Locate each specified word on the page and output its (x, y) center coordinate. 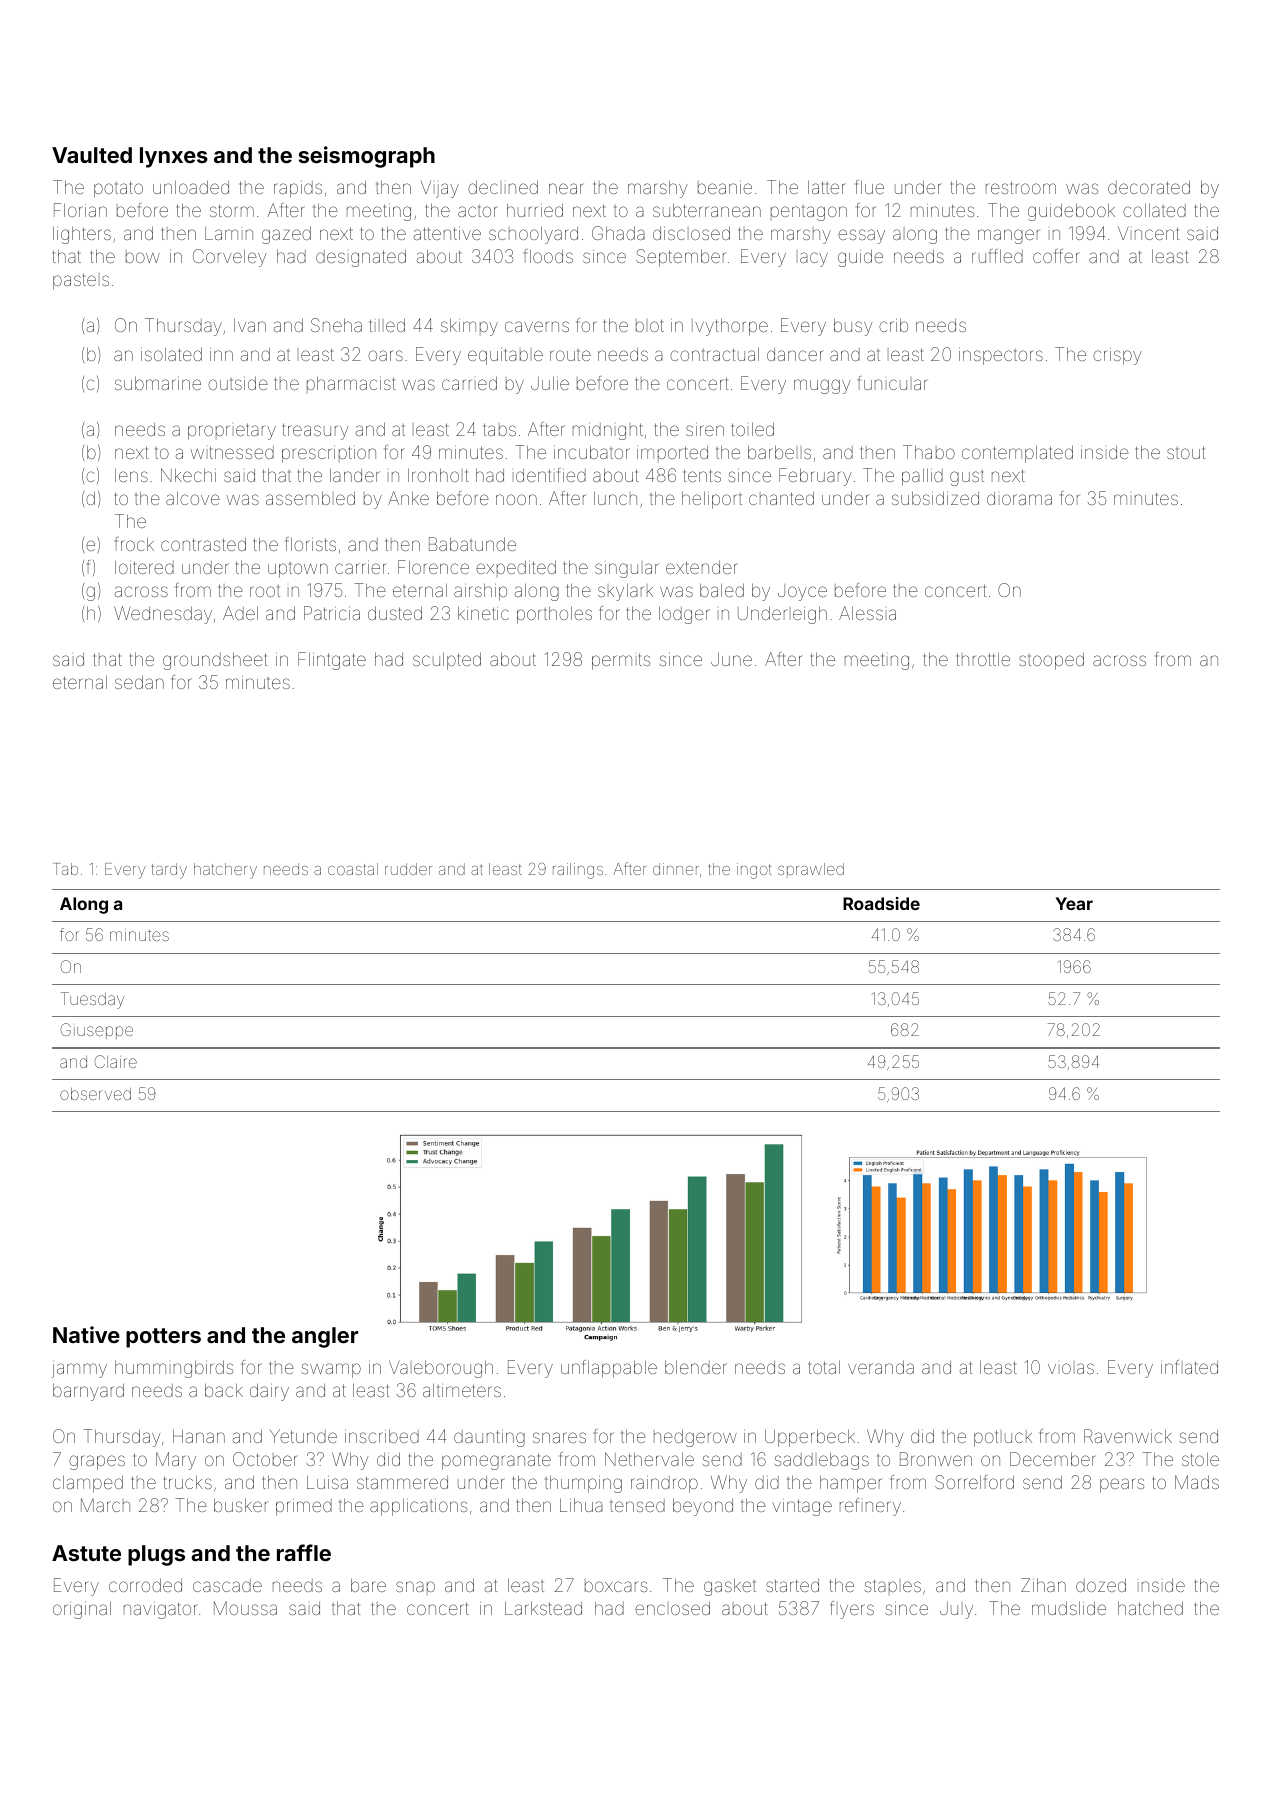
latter (827, 187)
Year (1074, 903)
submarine (158, 383)
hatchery (225, 871)
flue (870, 187)
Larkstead (543, 1608)
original (82, 1610)
